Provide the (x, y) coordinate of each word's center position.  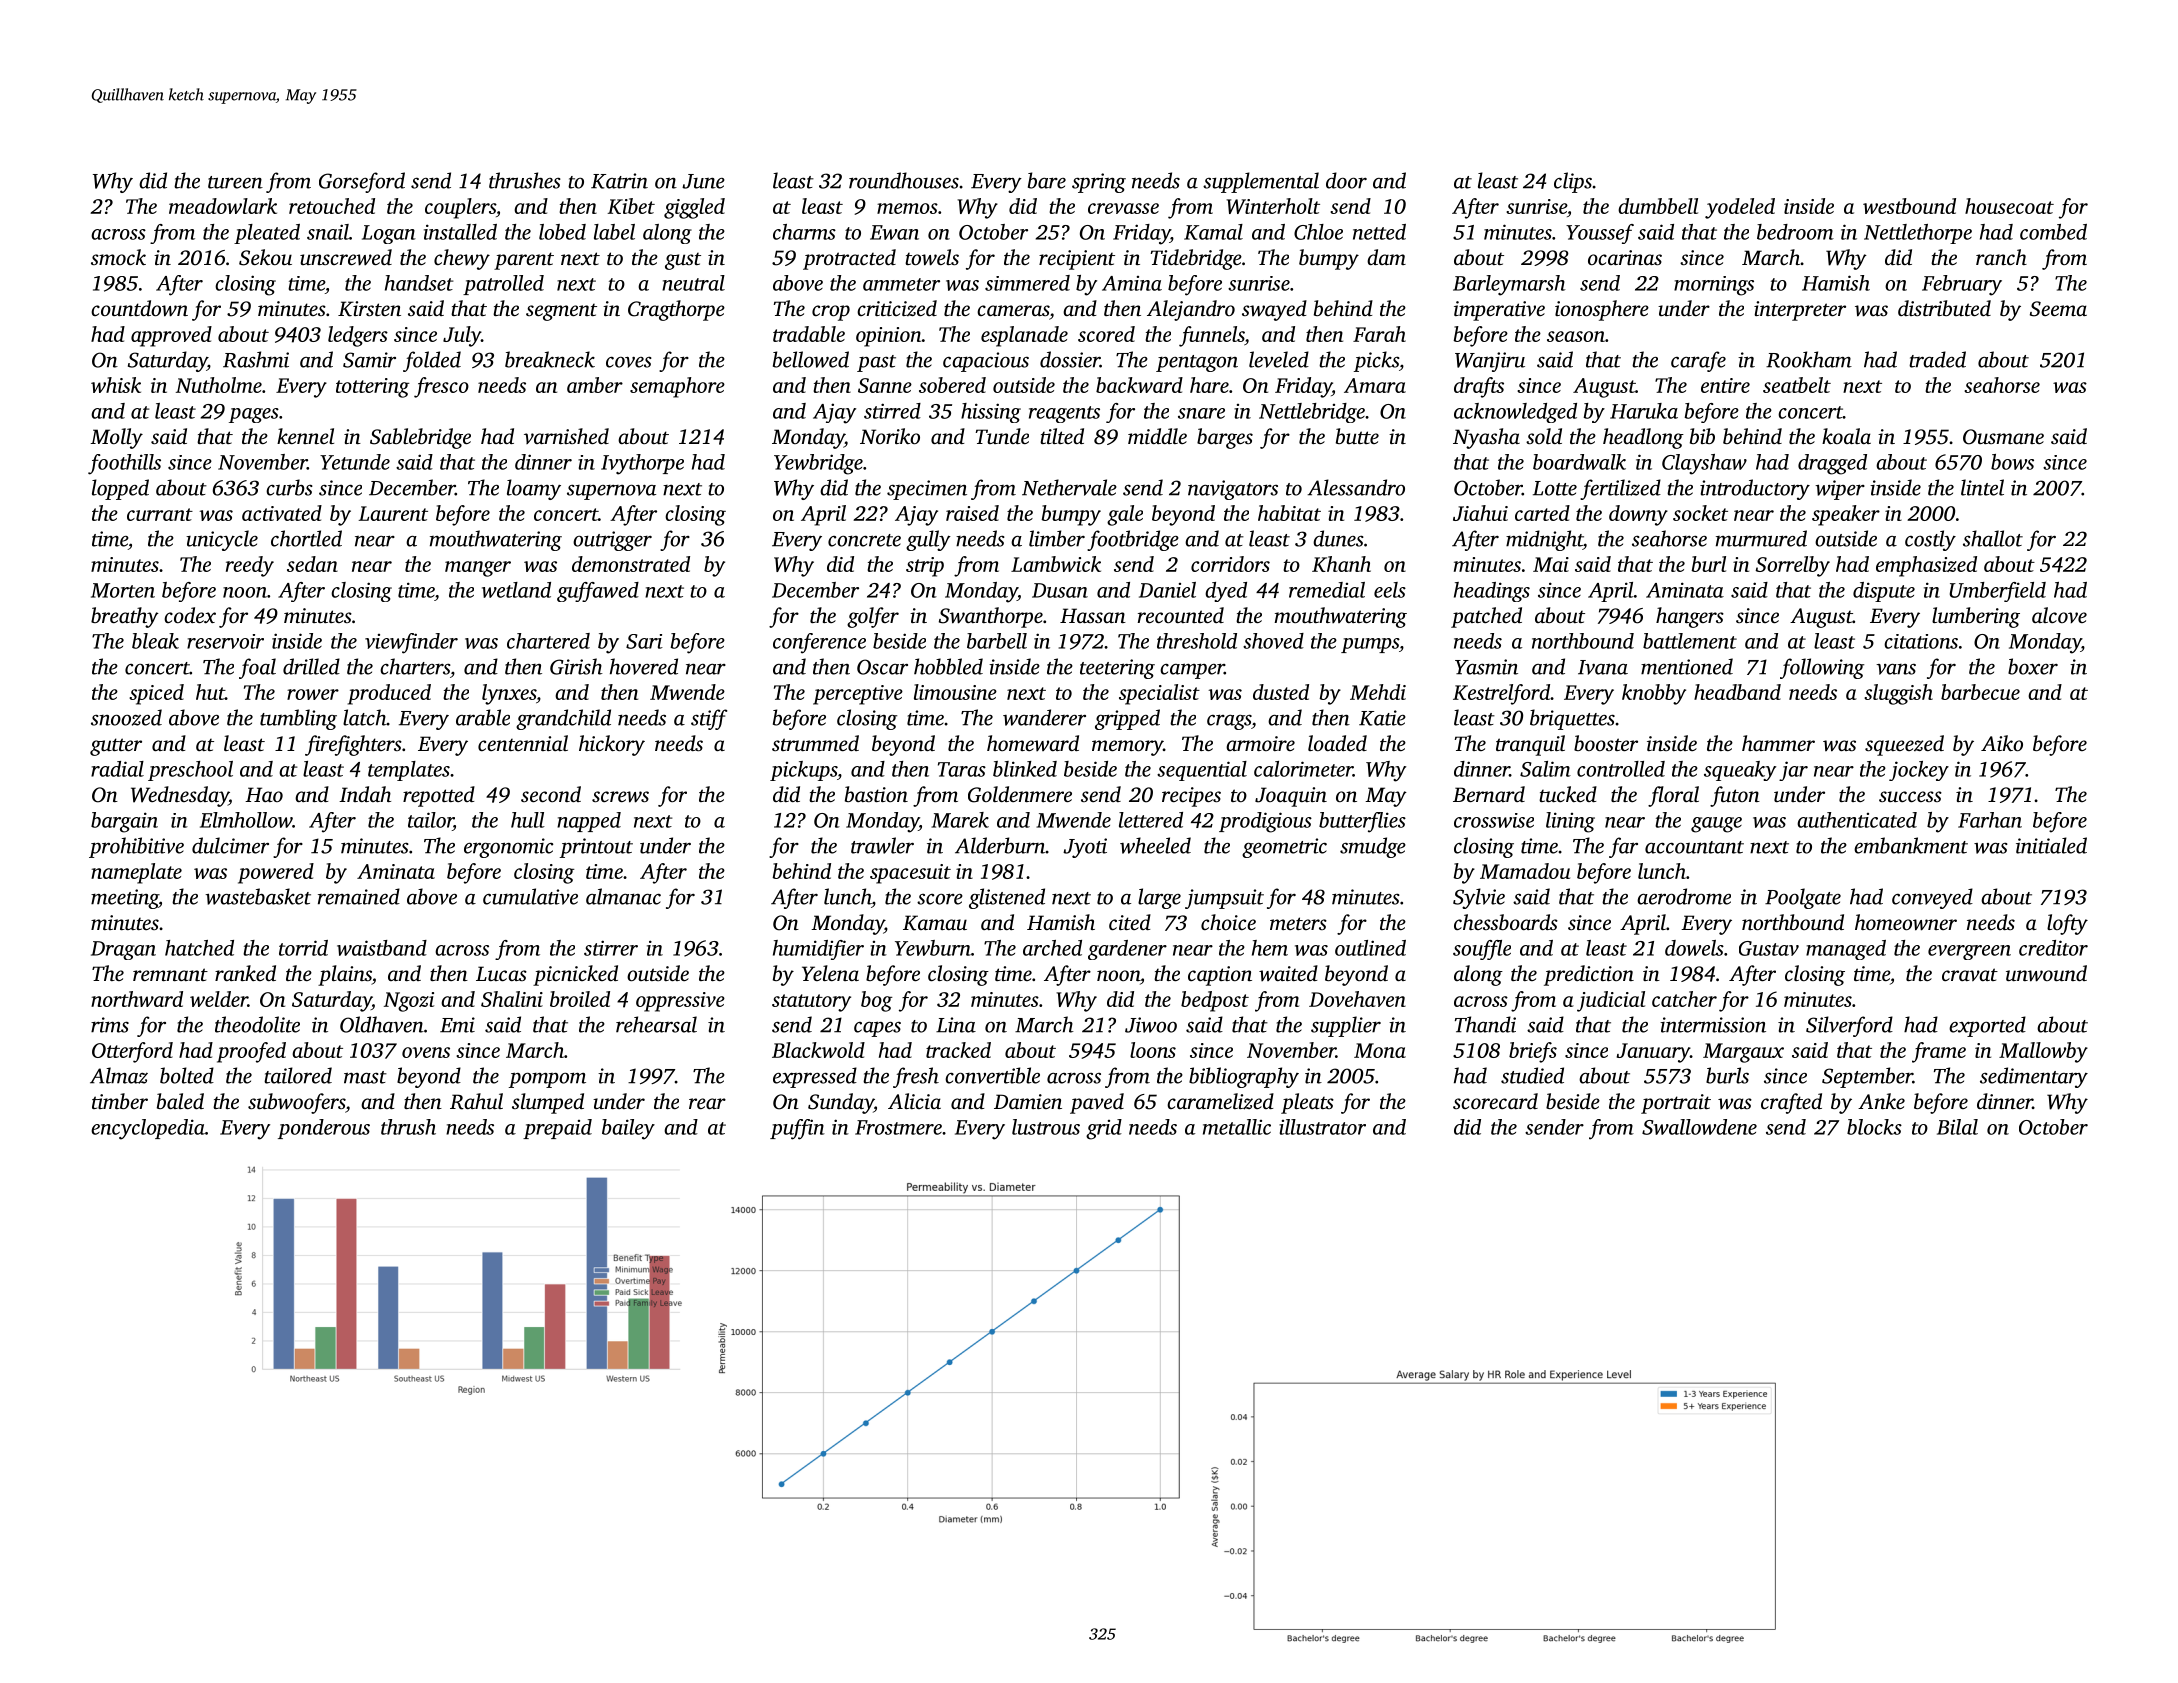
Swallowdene (1699, 1127)
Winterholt (1273, 206)
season (1576, 336)
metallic (1237, 1127)
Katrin (619, 181)
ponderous (324, 1129)
